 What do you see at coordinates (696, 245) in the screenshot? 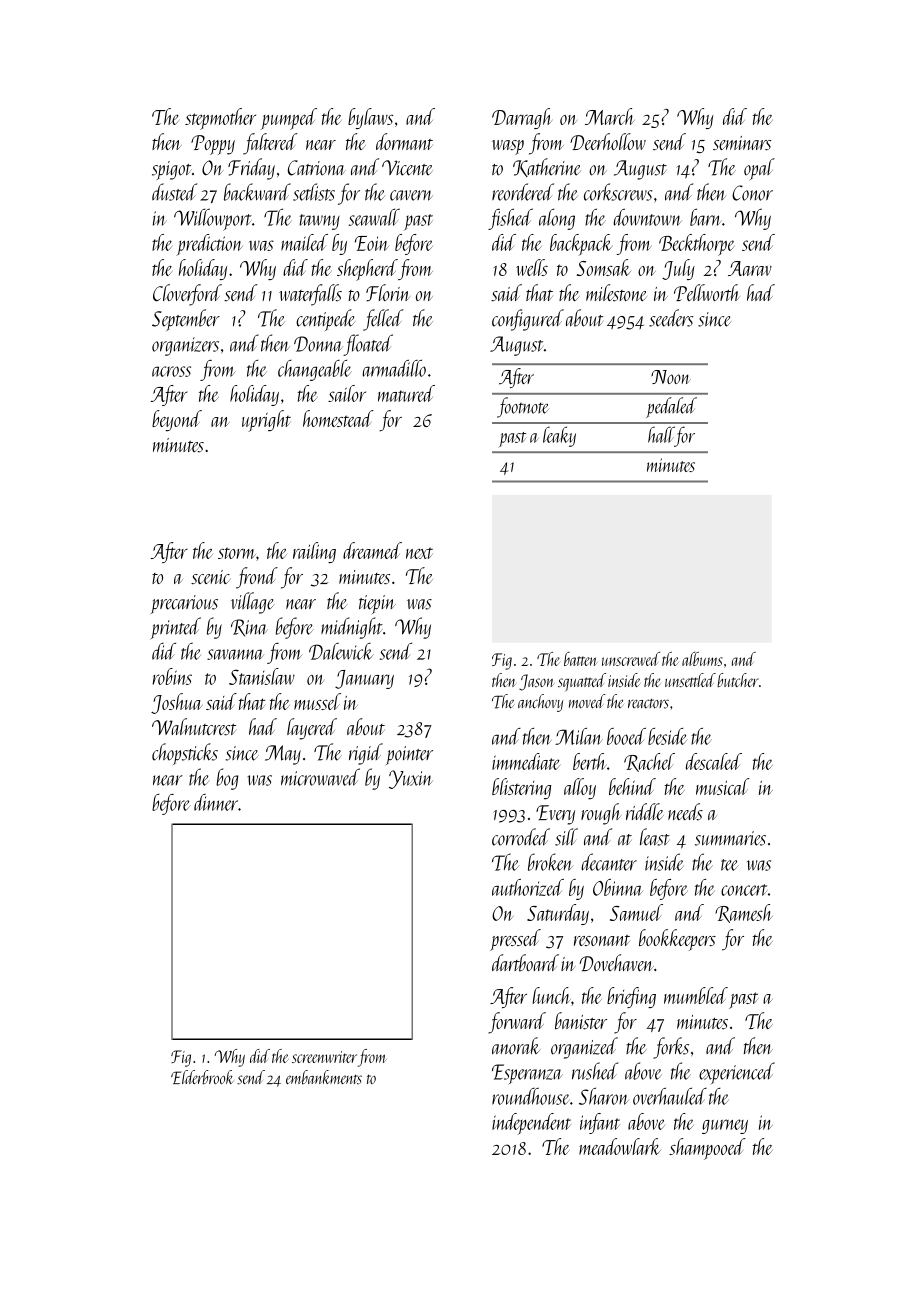
I see `Beckthorpe` at bounding box center [696, 245].
